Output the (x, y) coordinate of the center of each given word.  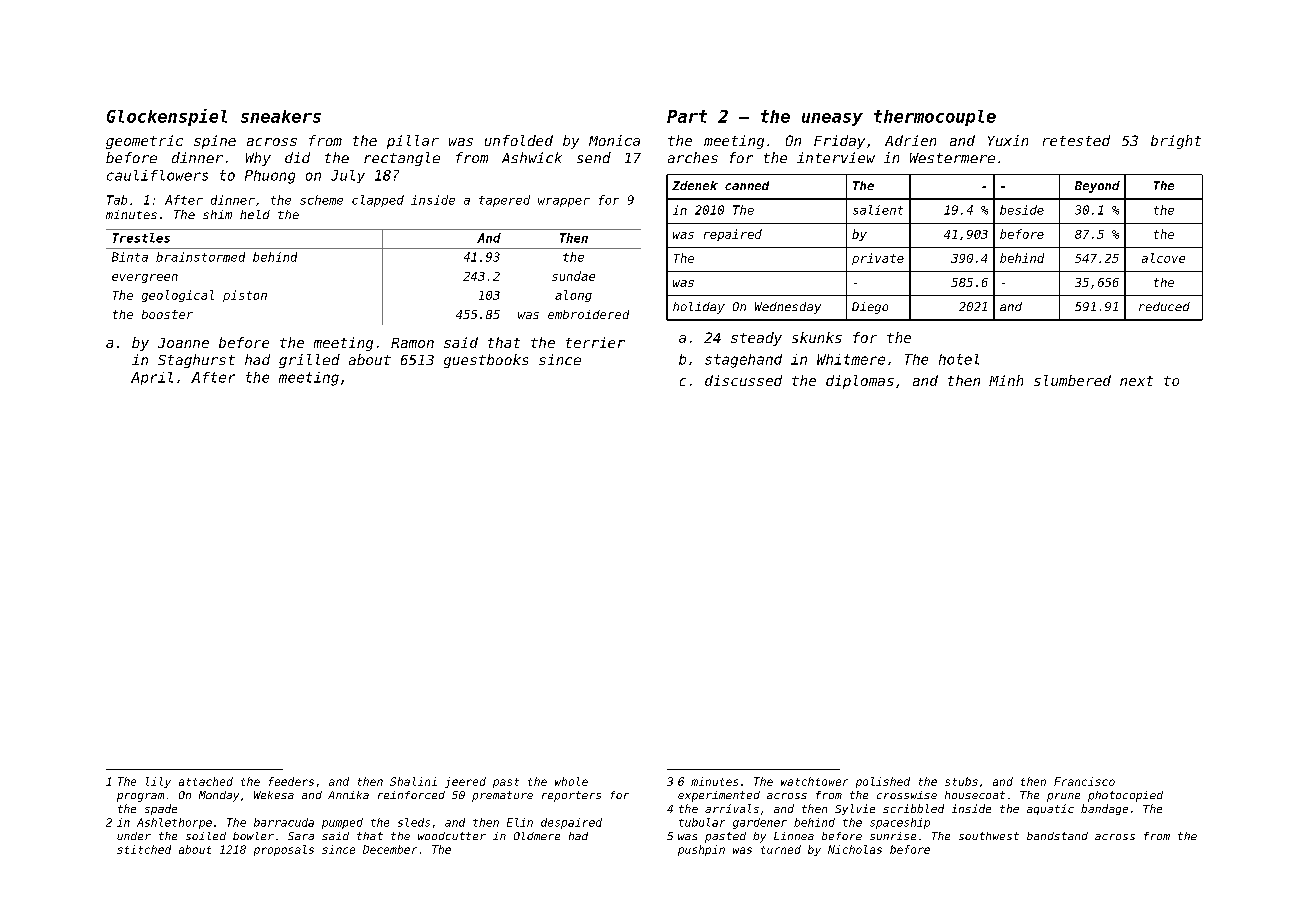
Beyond (1097, 187)
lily (158, 782)
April (152, 378)
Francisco (1084, 781)
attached (206, 781)
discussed (743, 380)
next (1136, 381)
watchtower (814, 781)
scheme (321, 200)
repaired (733, 235)
